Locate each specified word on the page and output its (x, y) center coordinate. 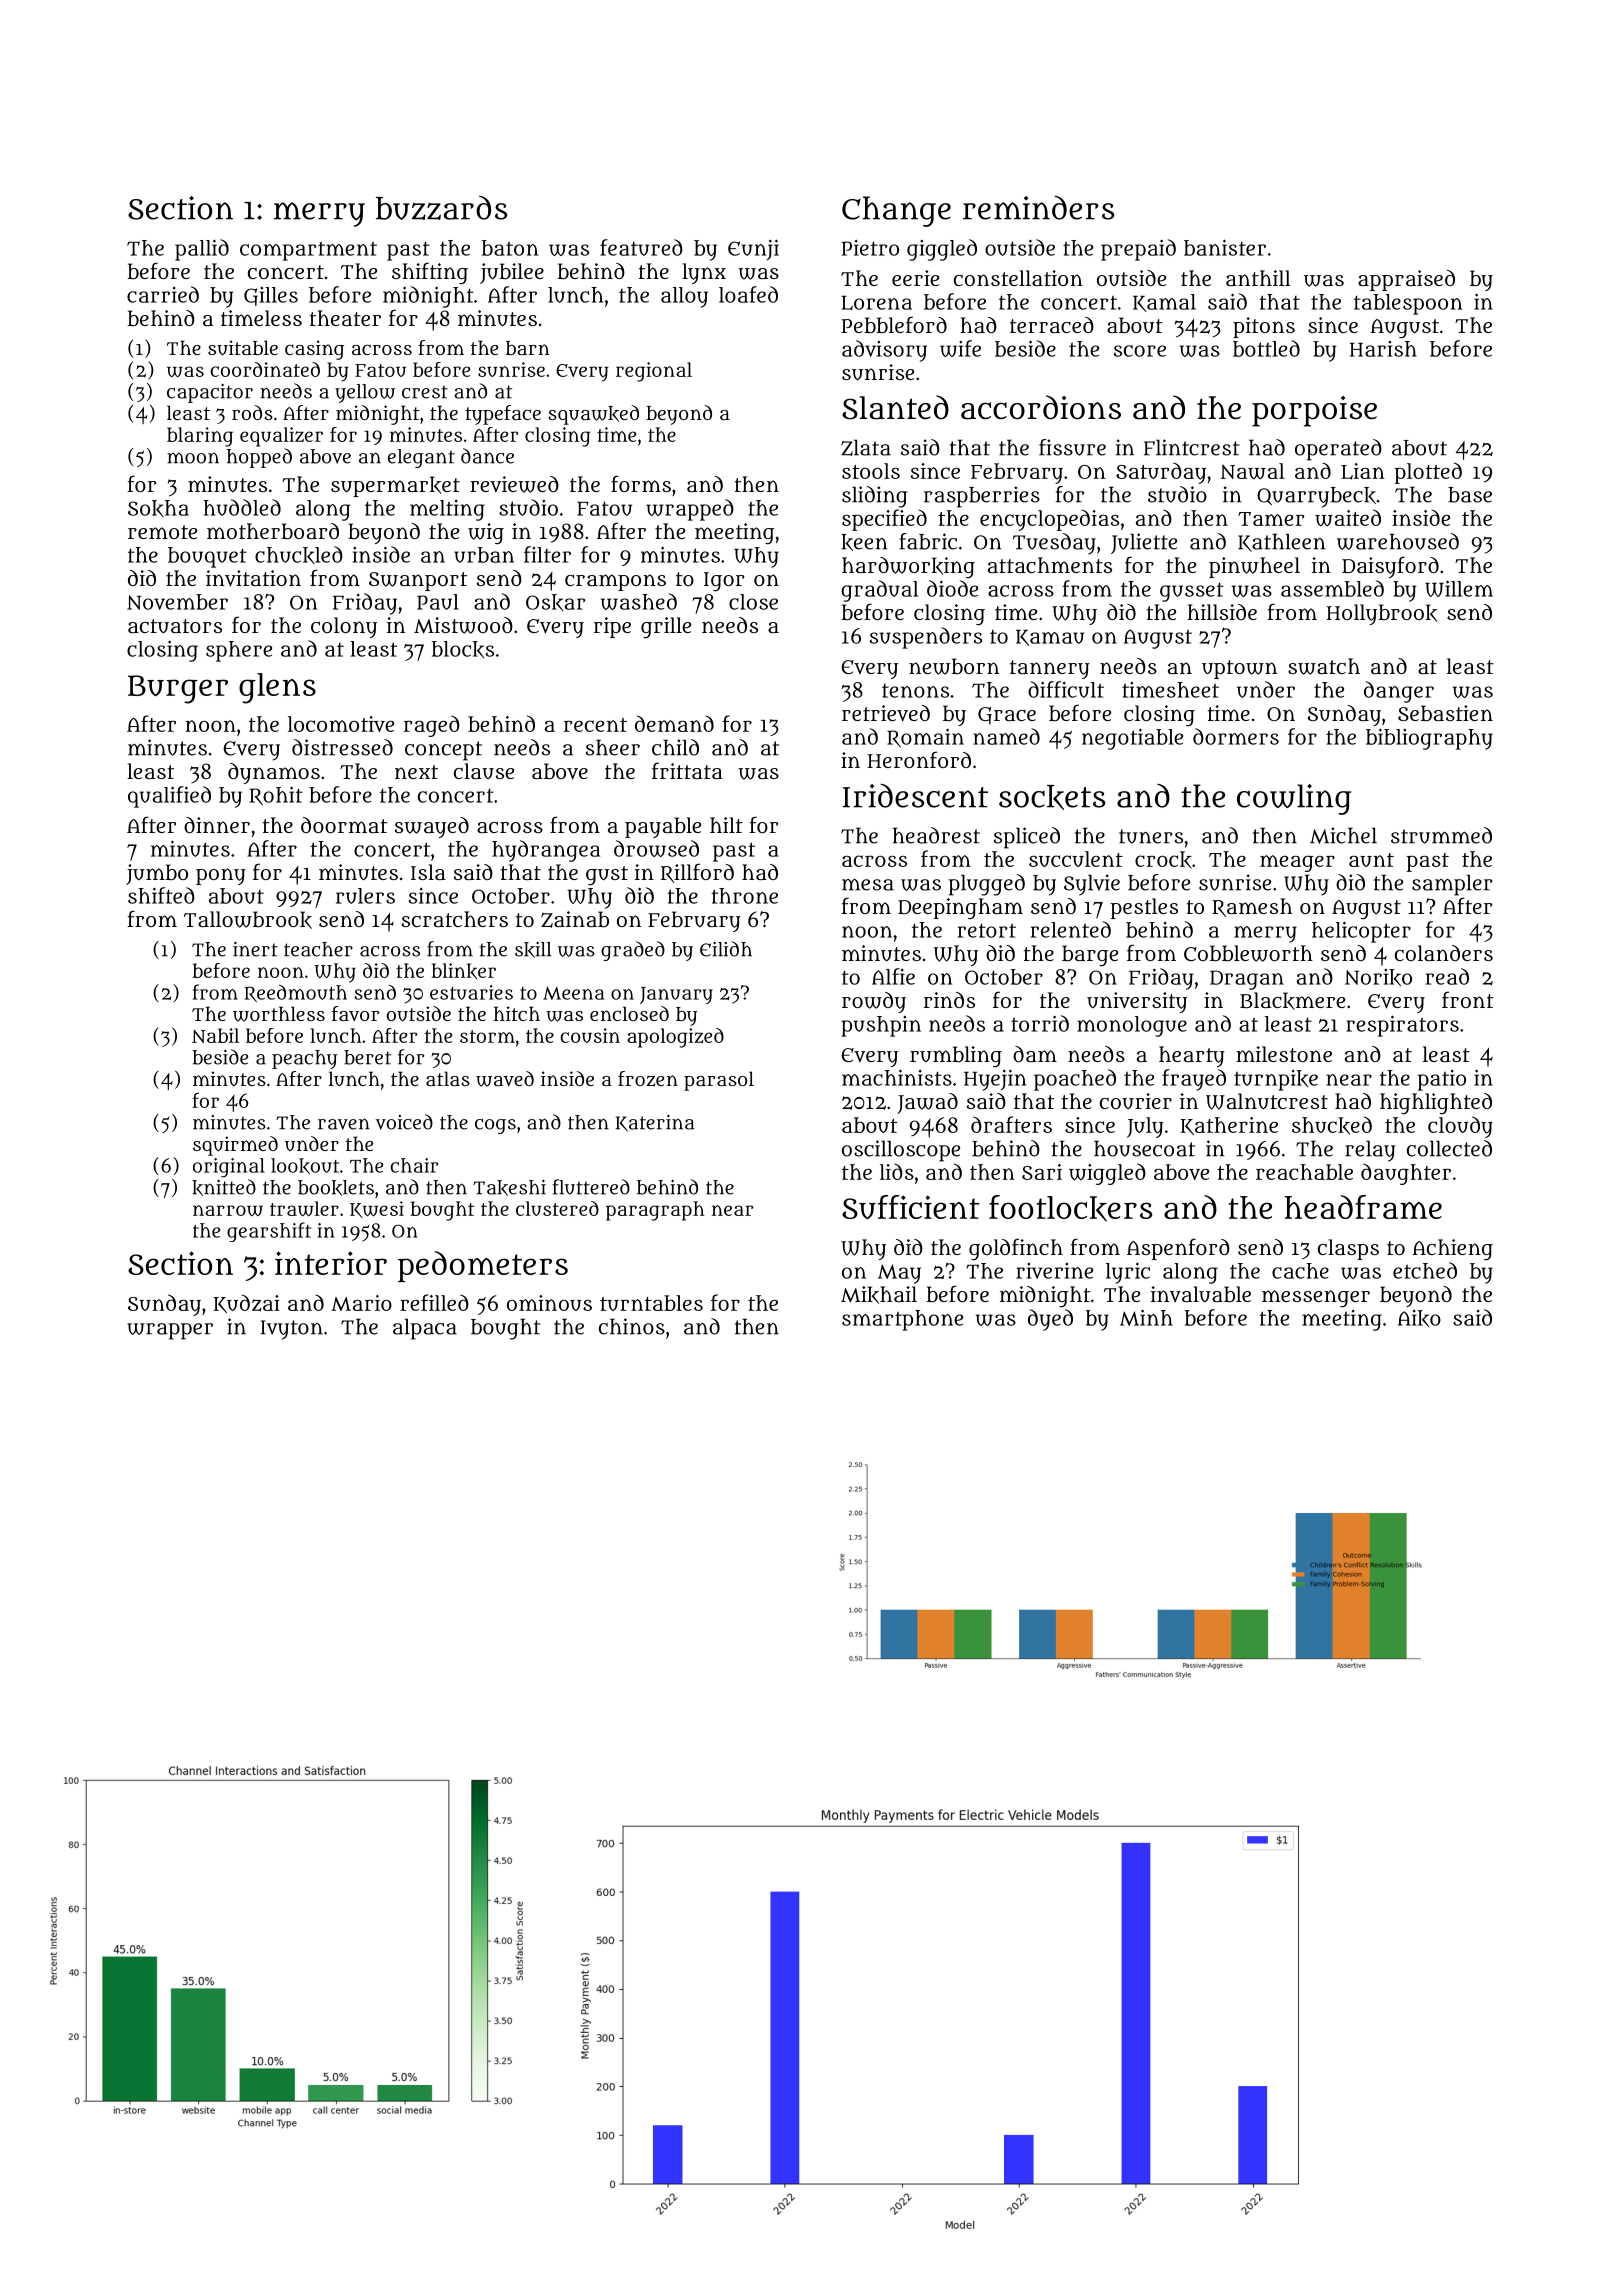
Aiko (1419, 1318)
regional (654, 372)
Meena (573, 993)
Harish (1383, 349)
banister (1225, 247)
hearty (1192, 1056)
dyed (1050, 1320)
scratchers (455, 919)
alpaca (425, 1329)
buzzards (441, 208)
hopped (259, 458)
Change (896, 211)
